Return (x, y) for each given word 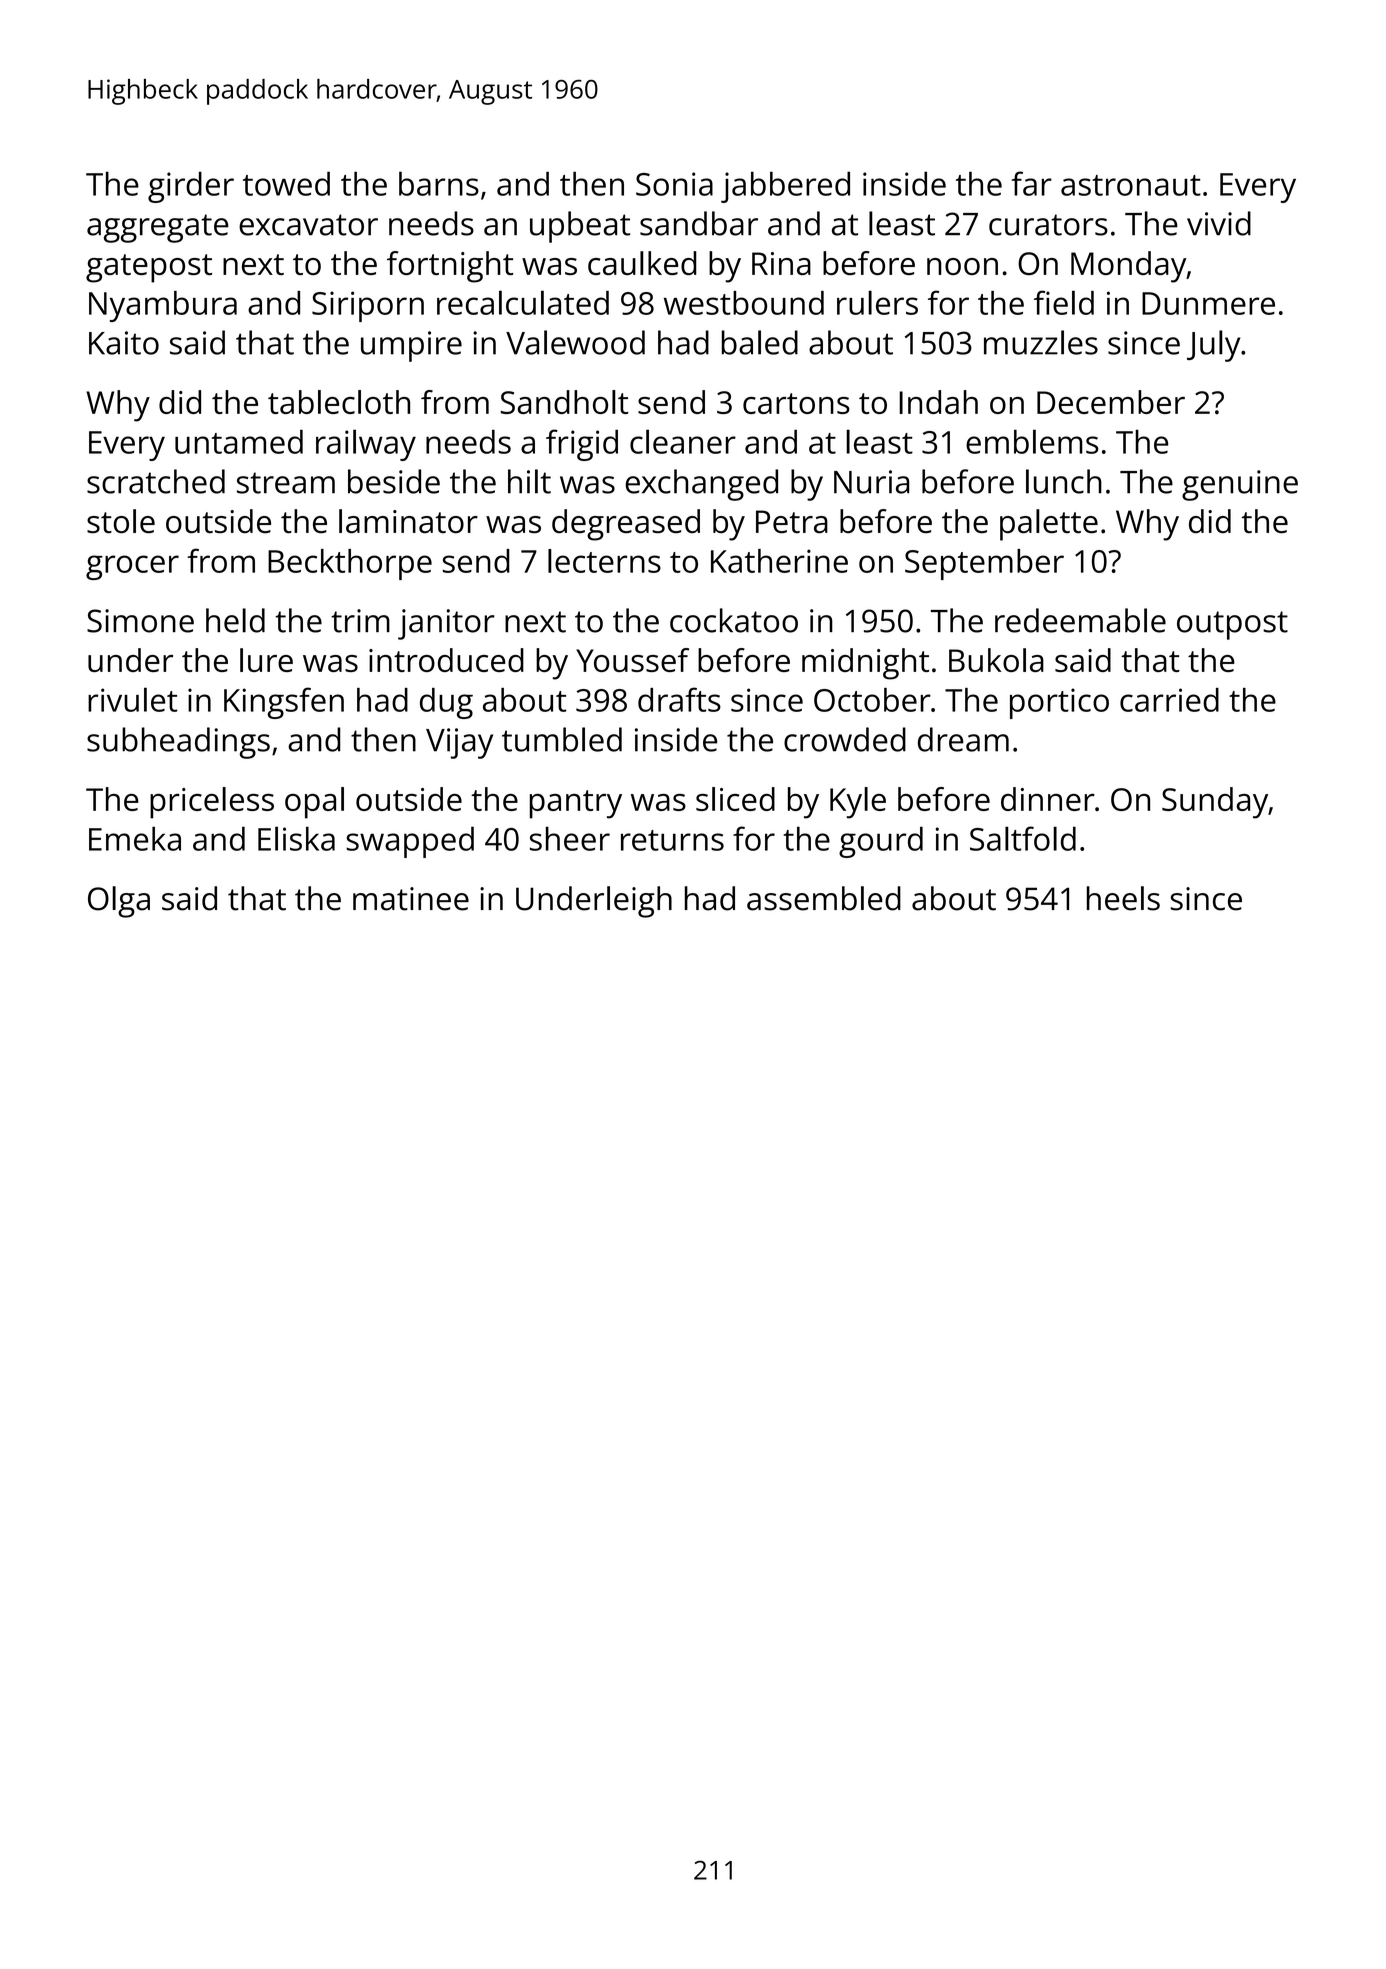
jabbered (785, 187)
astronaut (1131, 185)
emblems (1032, 441)
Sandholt (564, 402)
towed (286, 183)
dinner (1048, 799)
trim (360, 621)
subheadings (178, 743)
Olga (119, 902)
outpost (1232, 625)
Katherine (779, 561)
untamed (239, 442)
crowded (845, 739)
